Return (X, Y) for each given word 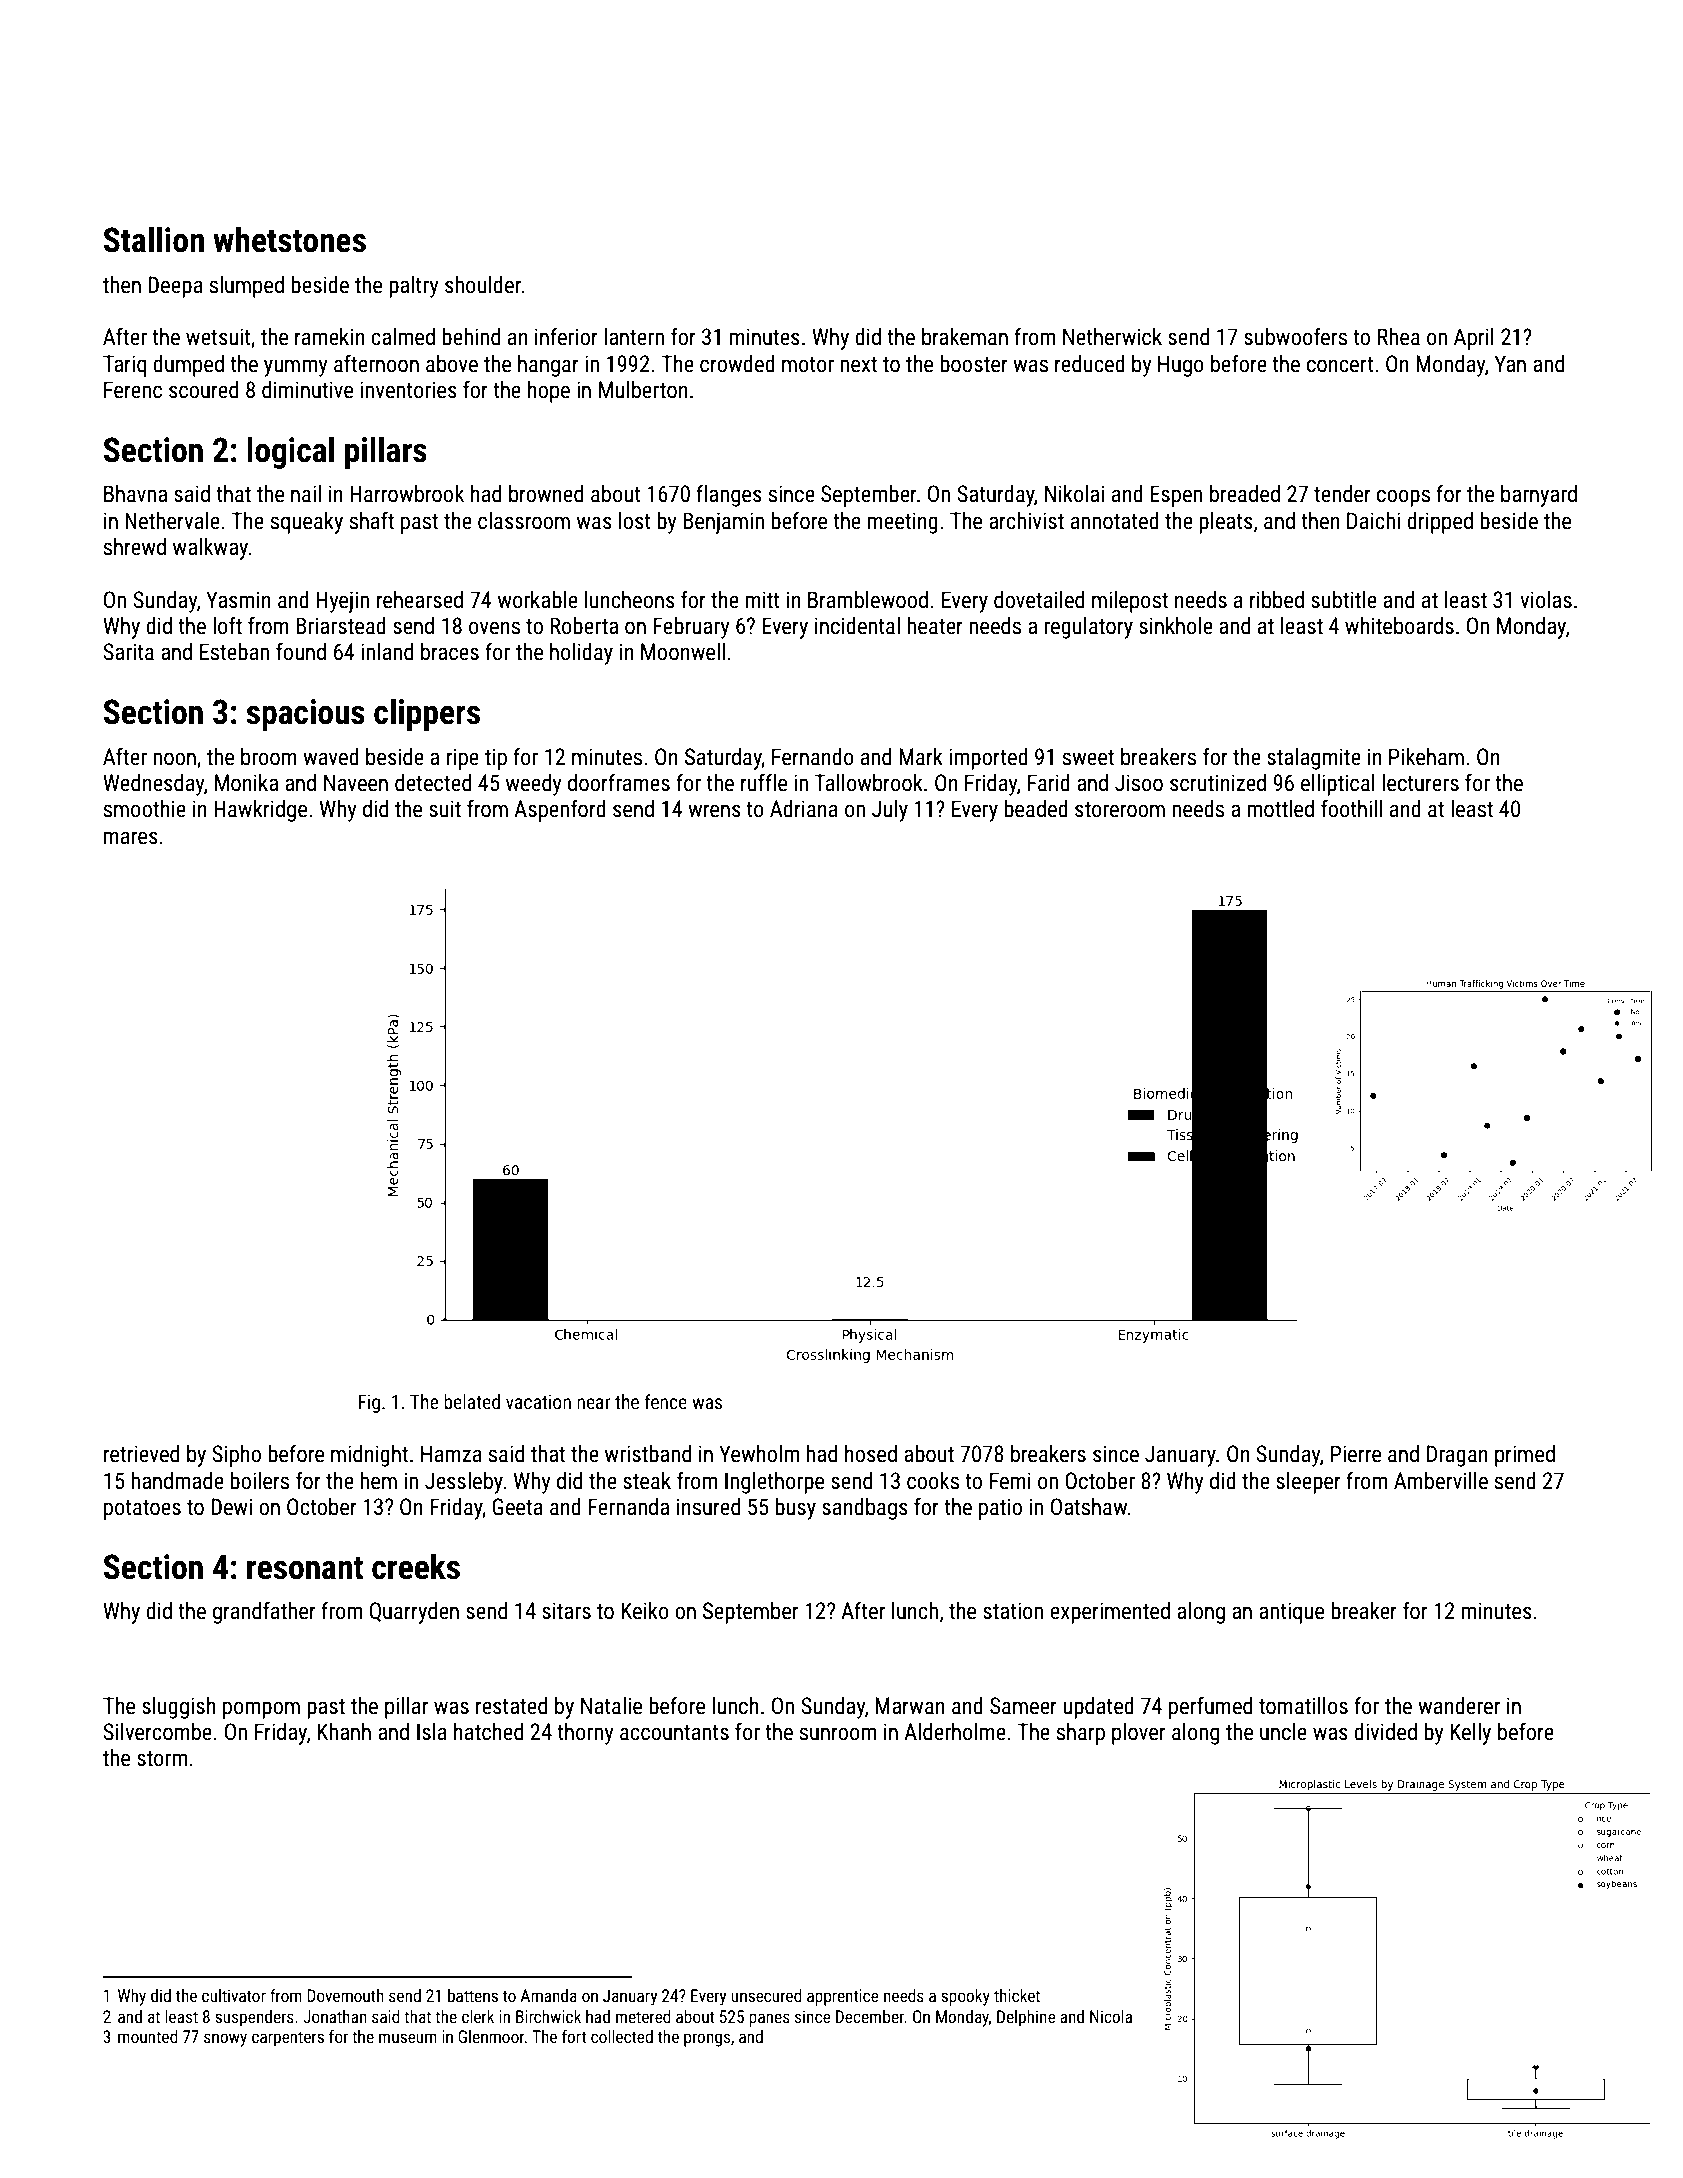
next (858, 365)
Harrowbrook (407, 494)
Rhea (1399, 337)
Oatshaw (1089, 1507)
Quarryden (414, 1613)
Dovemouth (345, 1995)
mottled (1280, 809)
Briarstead (341, 626)
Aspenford (560, 810)
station (1013, 1611)
